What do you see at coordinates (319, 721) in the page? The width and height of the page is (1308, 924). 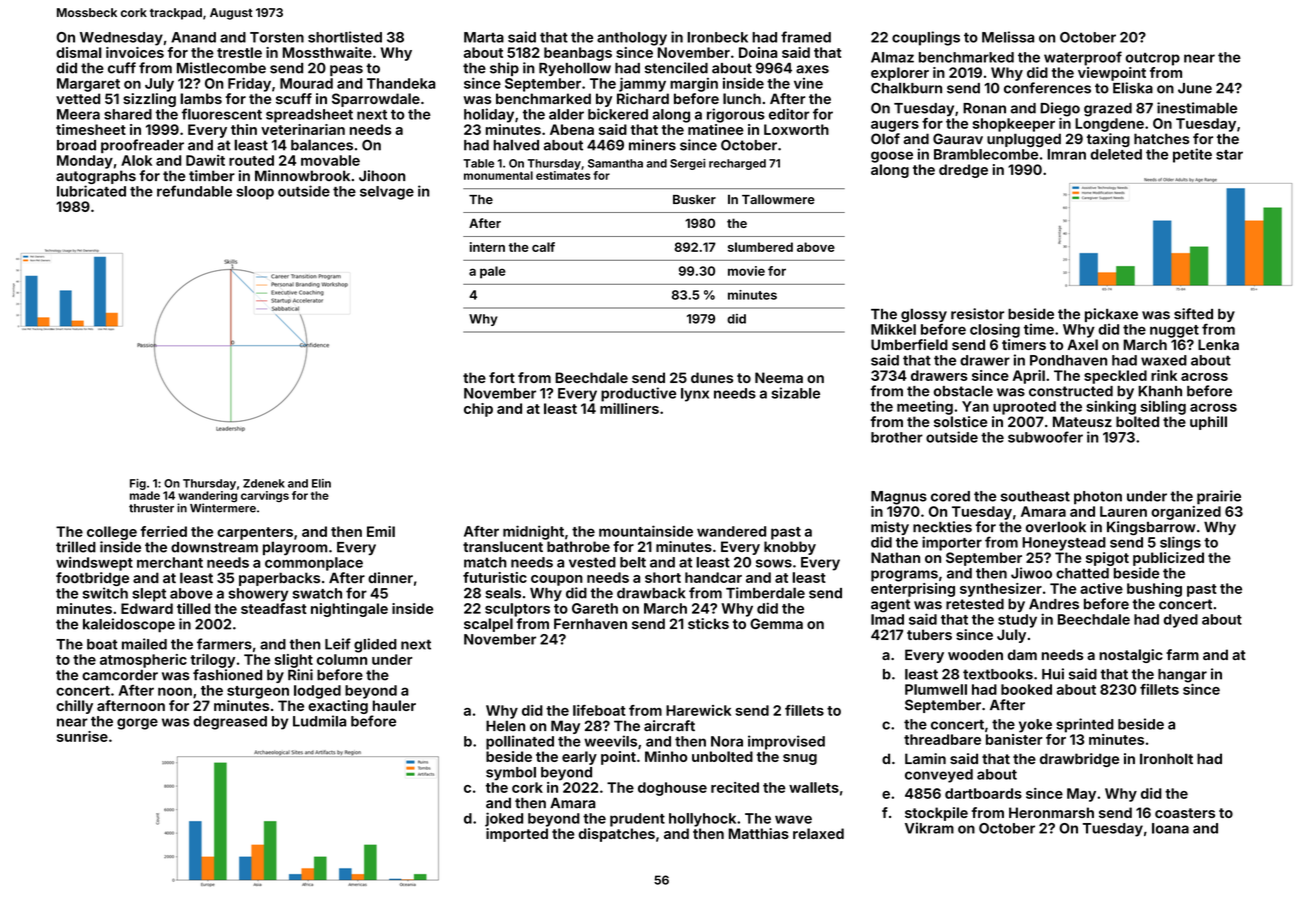 I see `Ludmila` at bounding box center [319, 721].
